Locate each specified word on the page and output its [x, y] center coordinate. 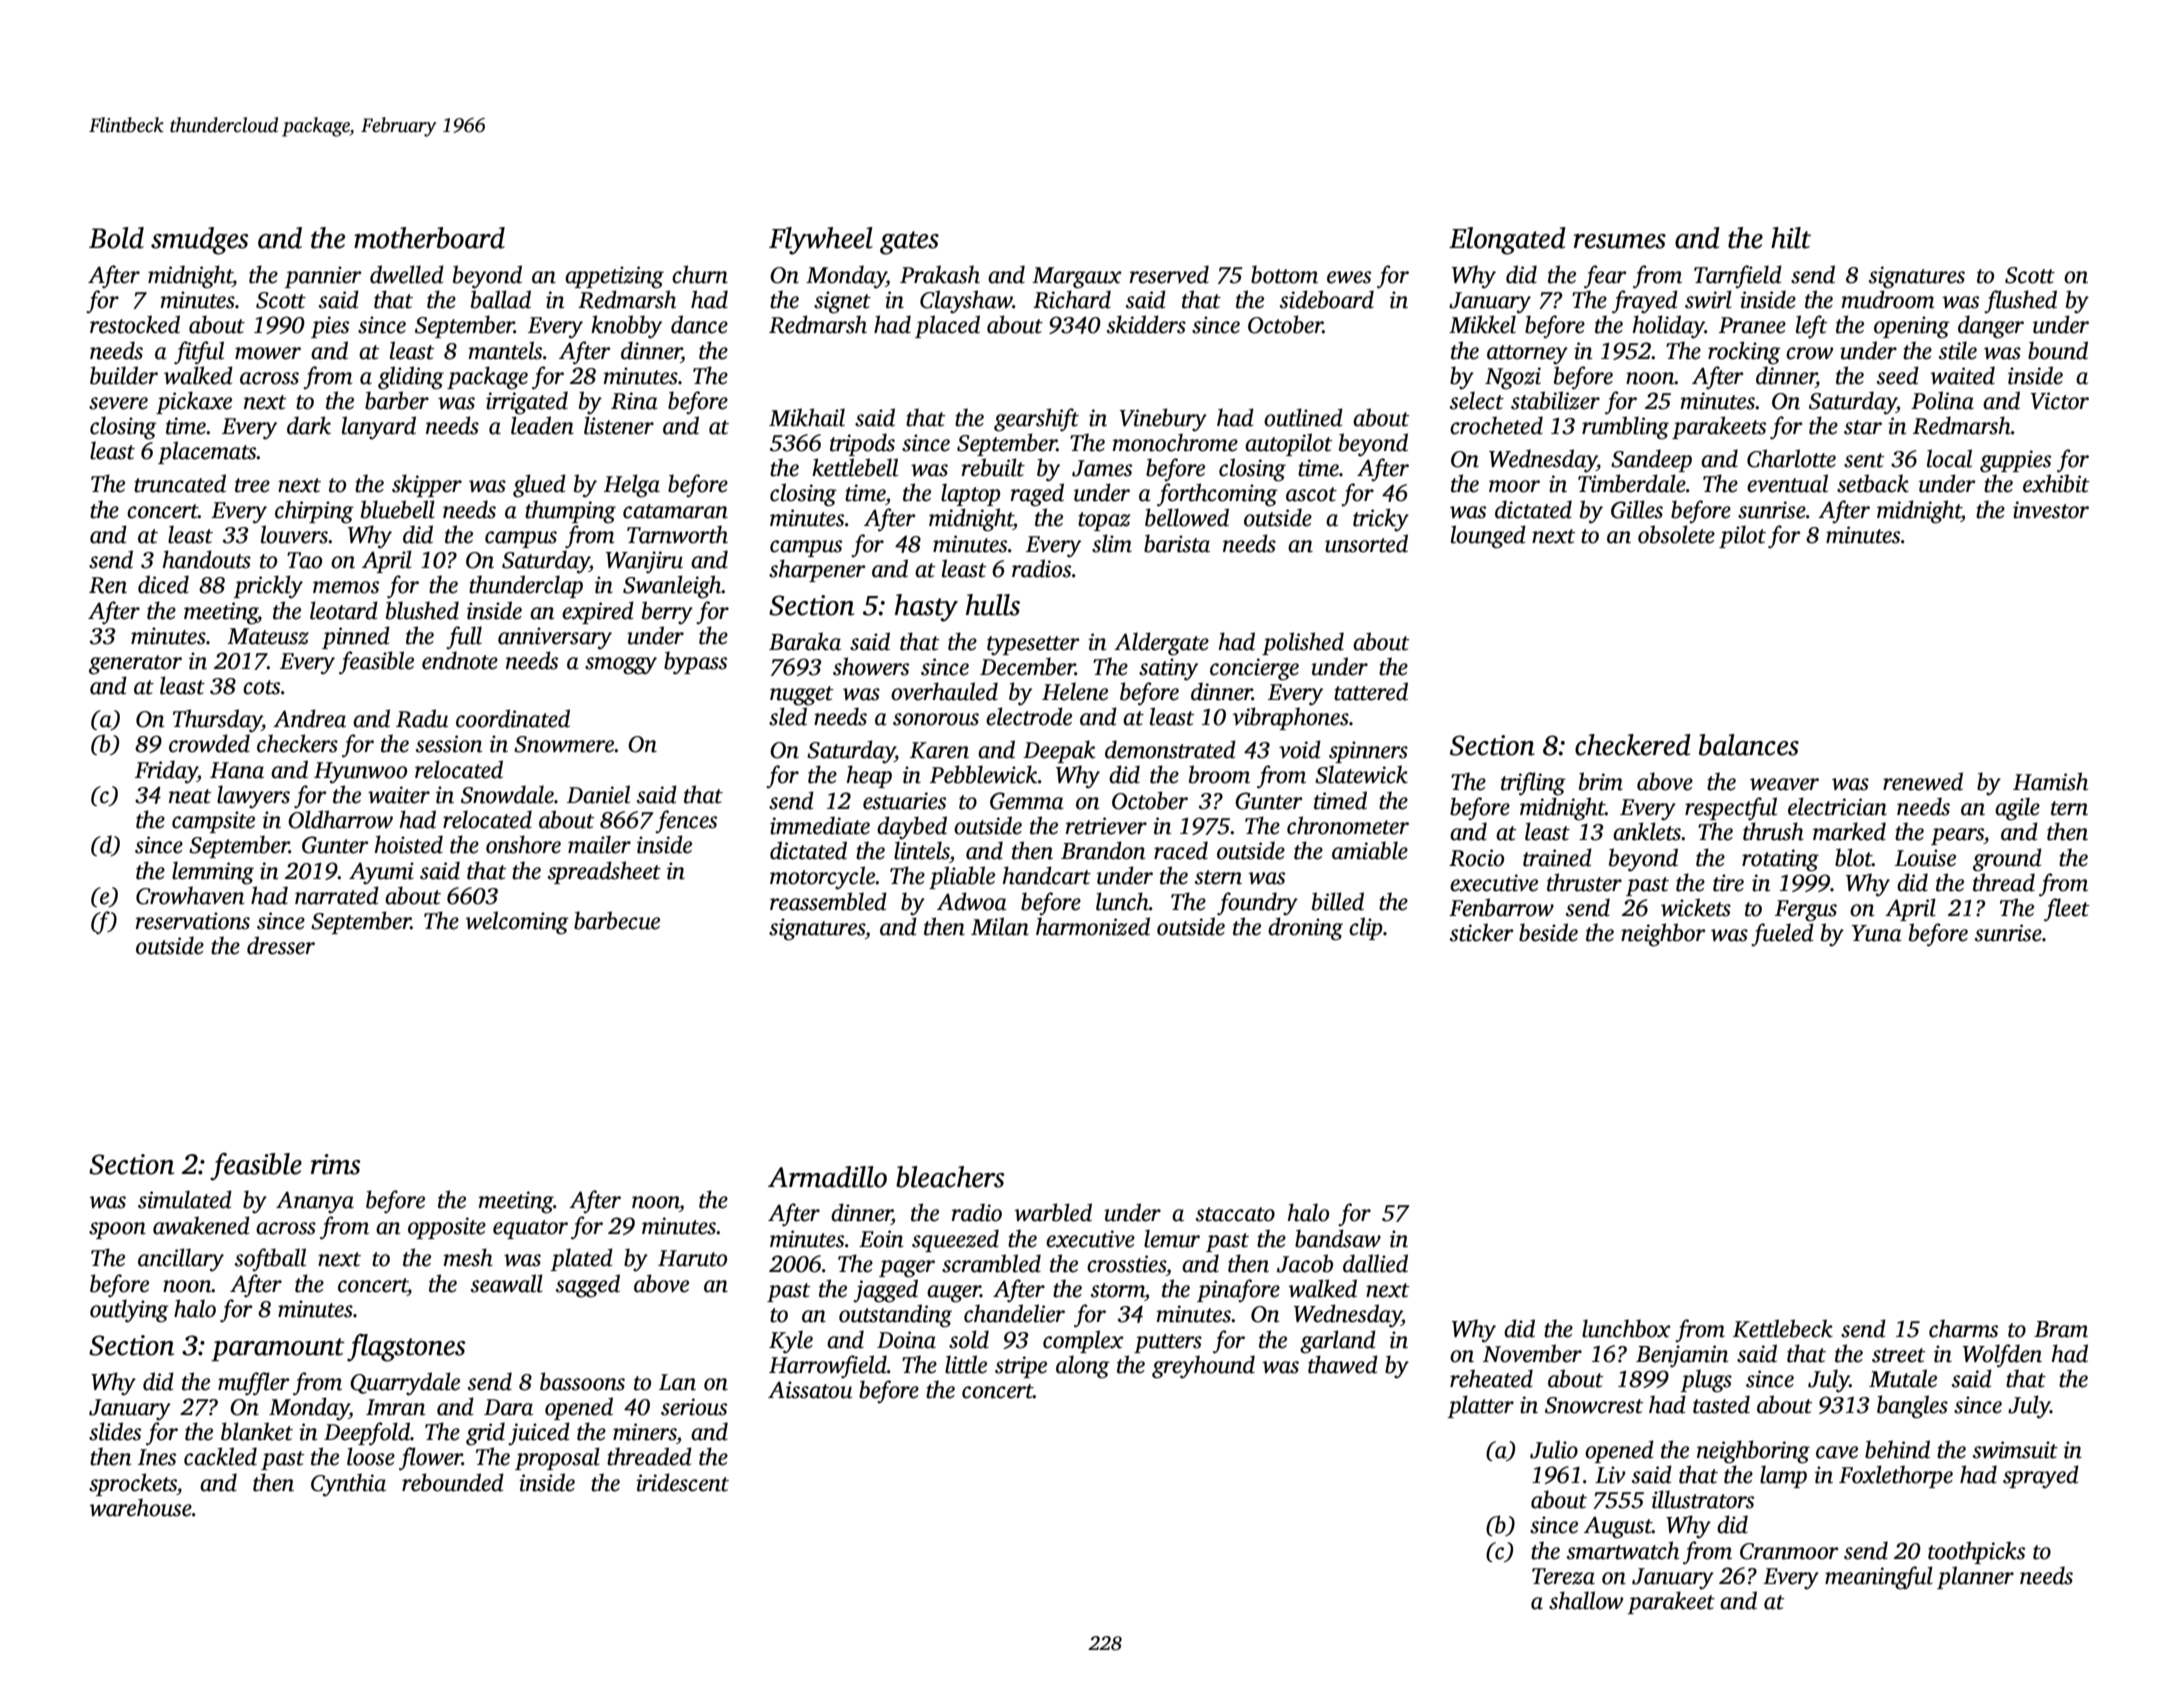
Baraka [805, 641]
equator [530, 1229]
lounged [1488, 537]
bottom [1284, 274]
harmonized [1093, 926]
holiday [1669, 327]
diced [163, 584]
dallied [1375, 1263]
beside [1548, 932]
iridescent [682, 1482]
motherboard [429, 238]
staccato [1235, 1214]
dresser [281, 945]
